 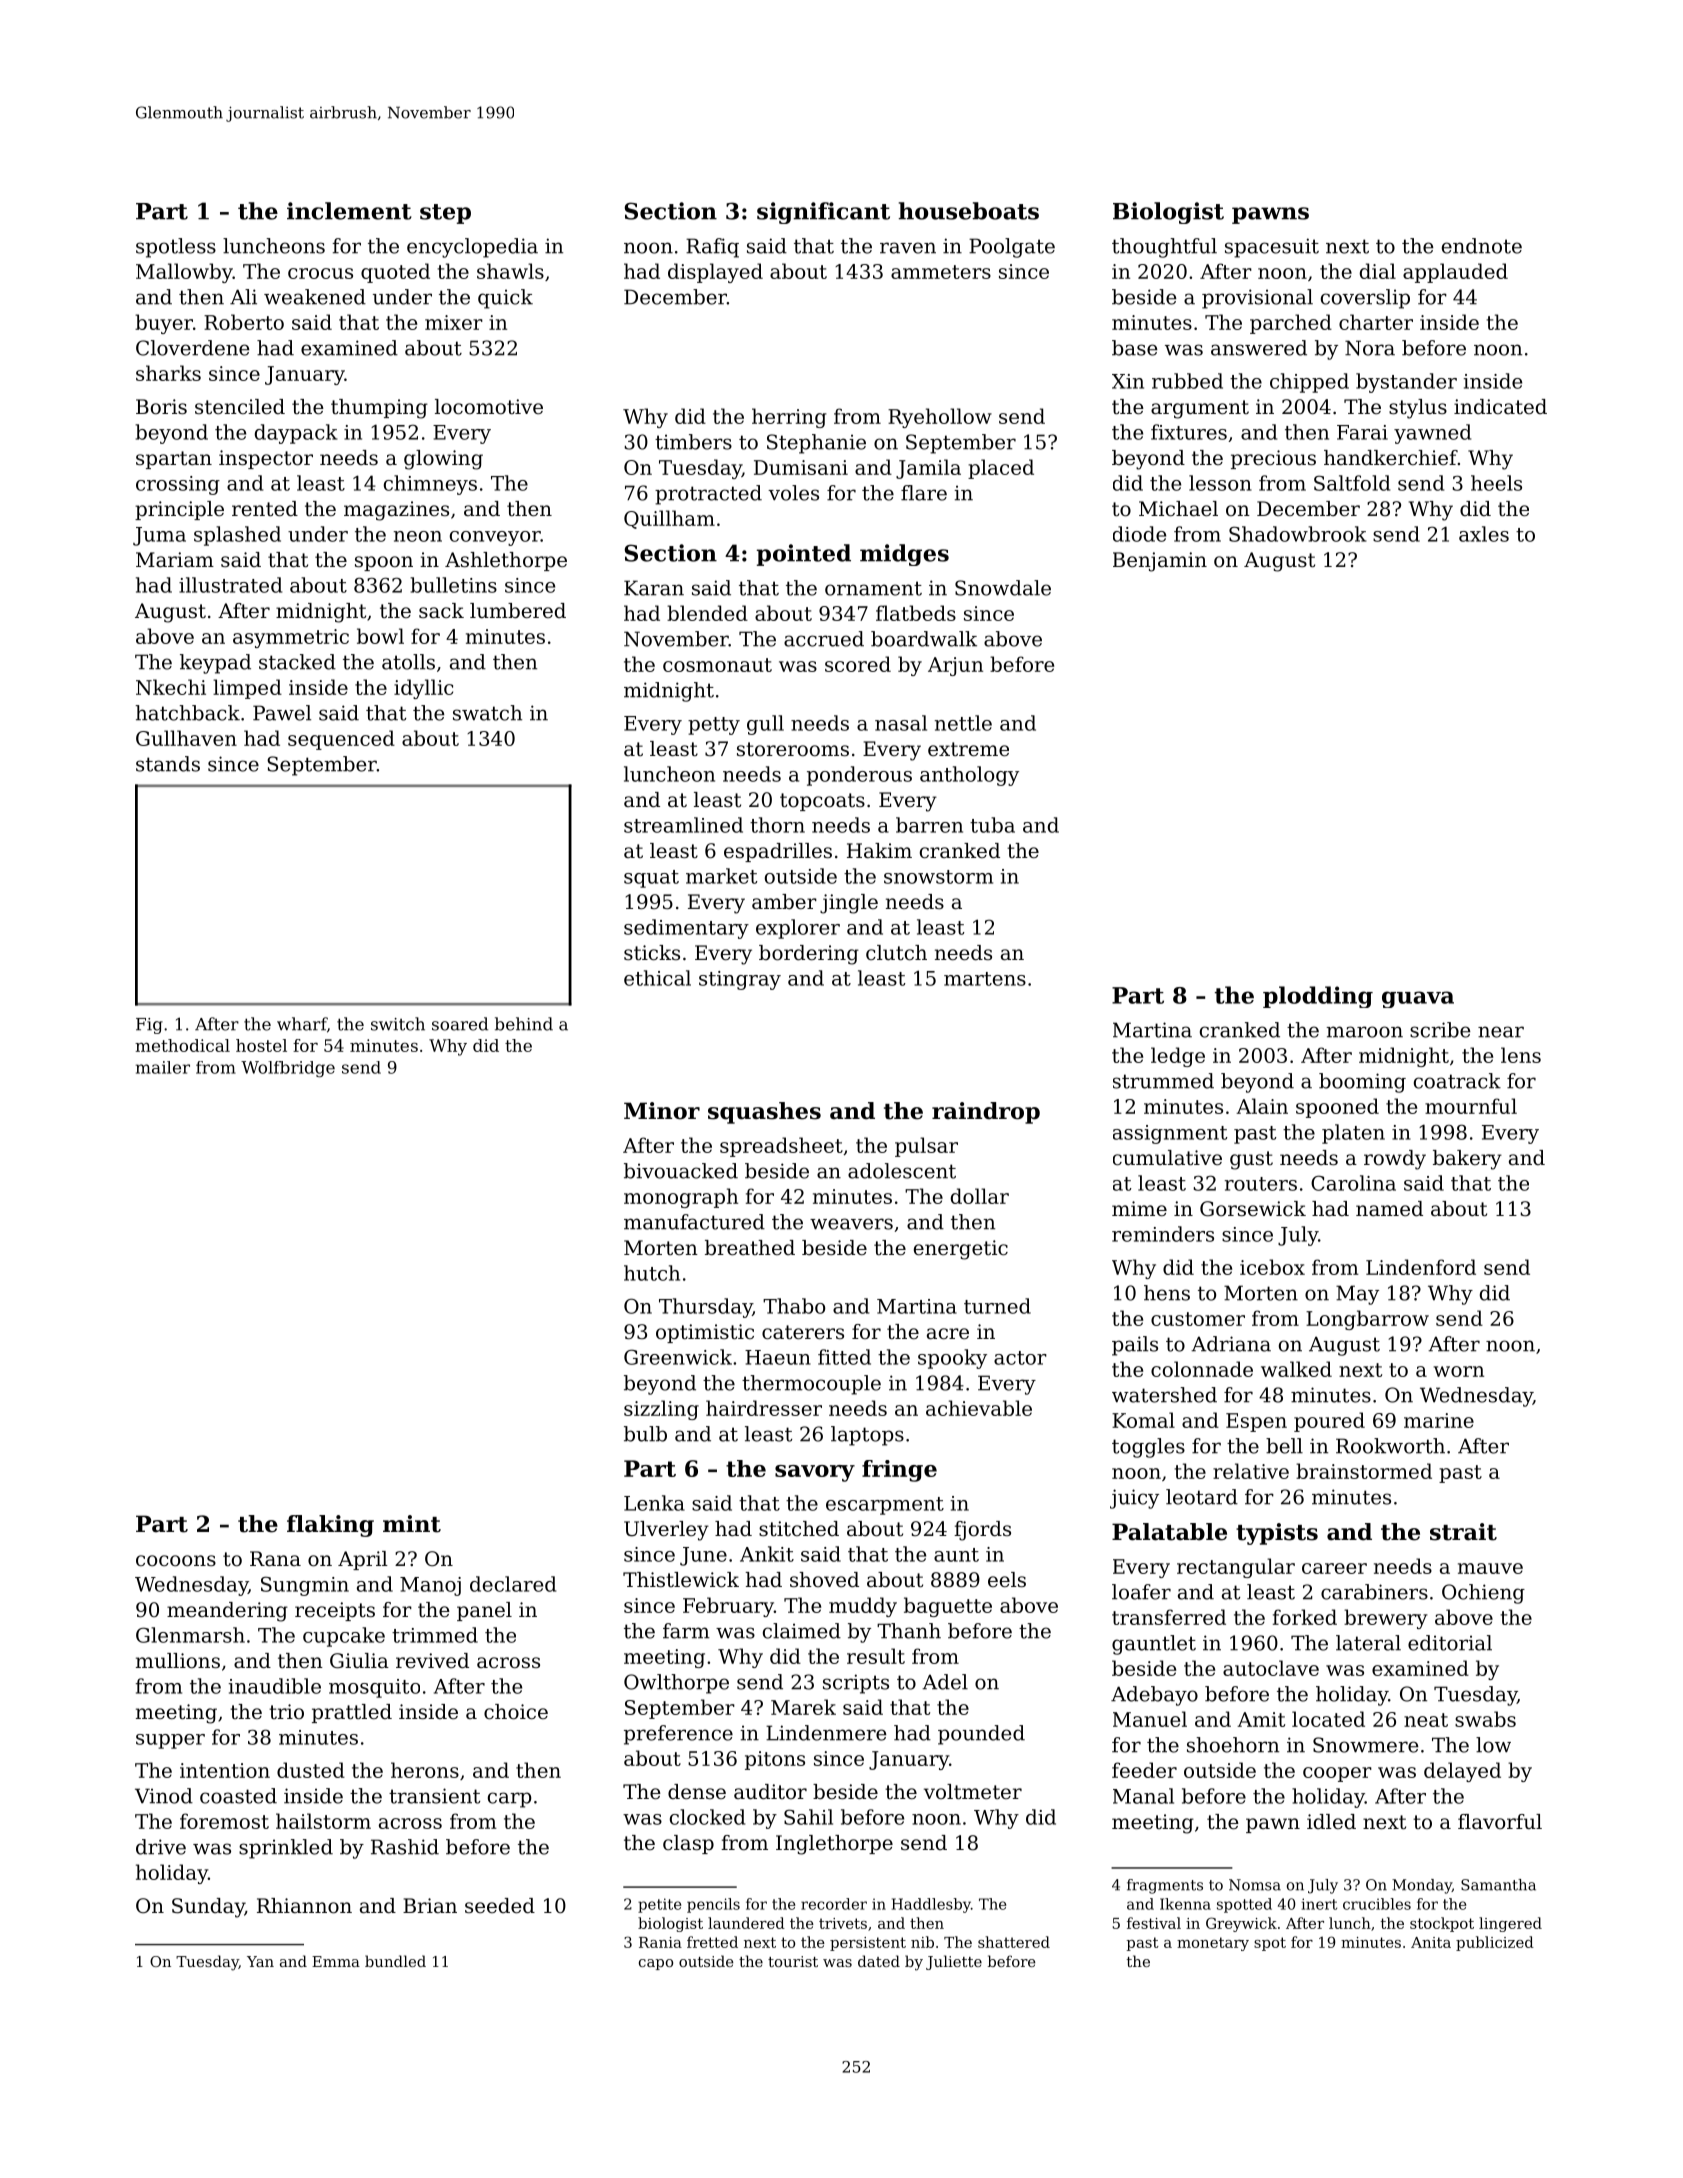 What do you see at coordinates (1482, 246) in the screenshot?
I see `endnote` at bounding box center [1482, 246].
